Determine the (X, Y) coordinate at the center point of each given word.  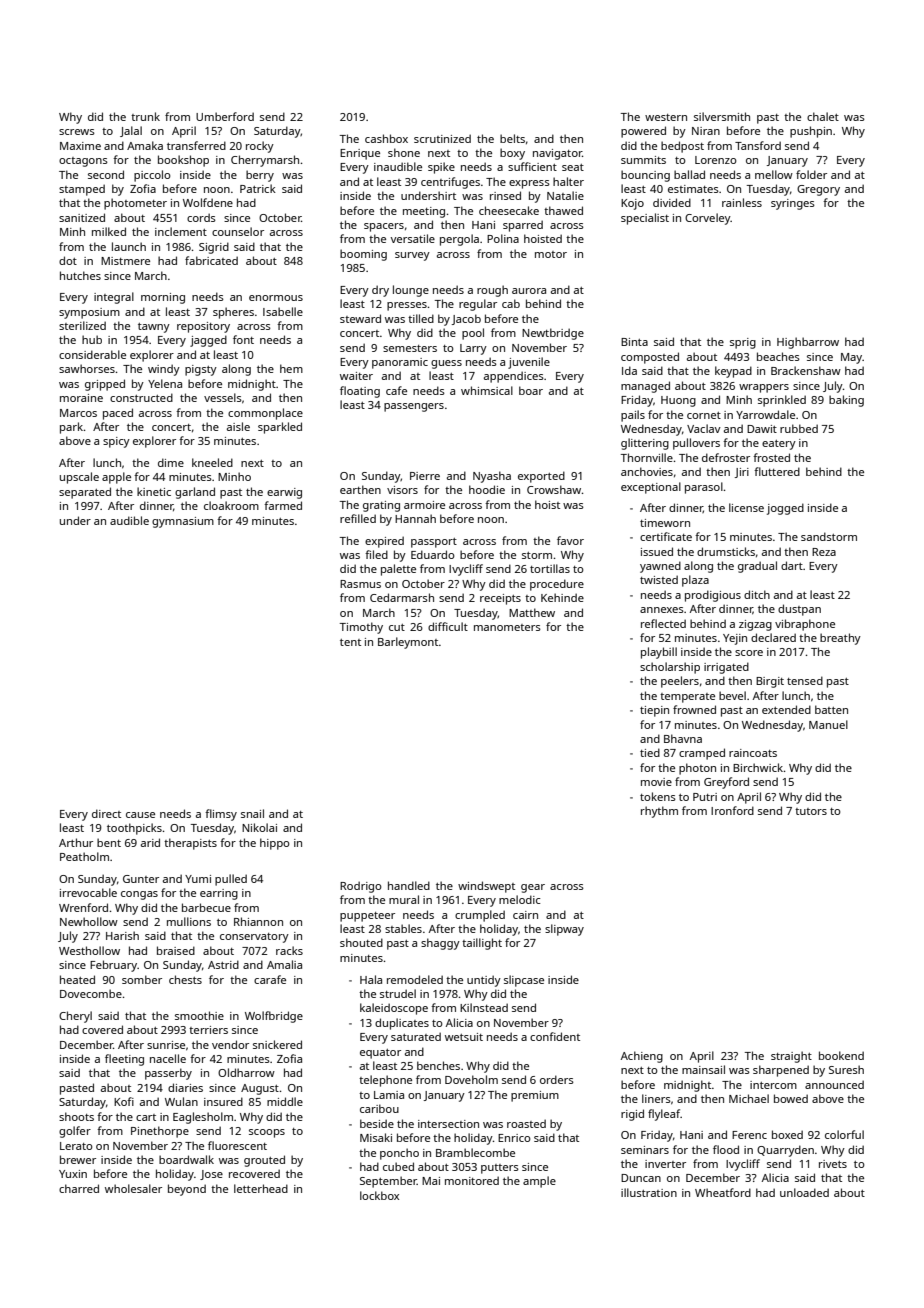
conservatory (254, 938)
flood (726, 1149)
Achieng (642, 1057)
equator (380, 1054)
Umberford (225, 116)
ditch (757, 594)
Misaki (376, 1137)
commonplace (265, 414)
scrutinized (442, 138)
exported (541, 477)
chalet (823, 116)
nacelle (168, 1058)
